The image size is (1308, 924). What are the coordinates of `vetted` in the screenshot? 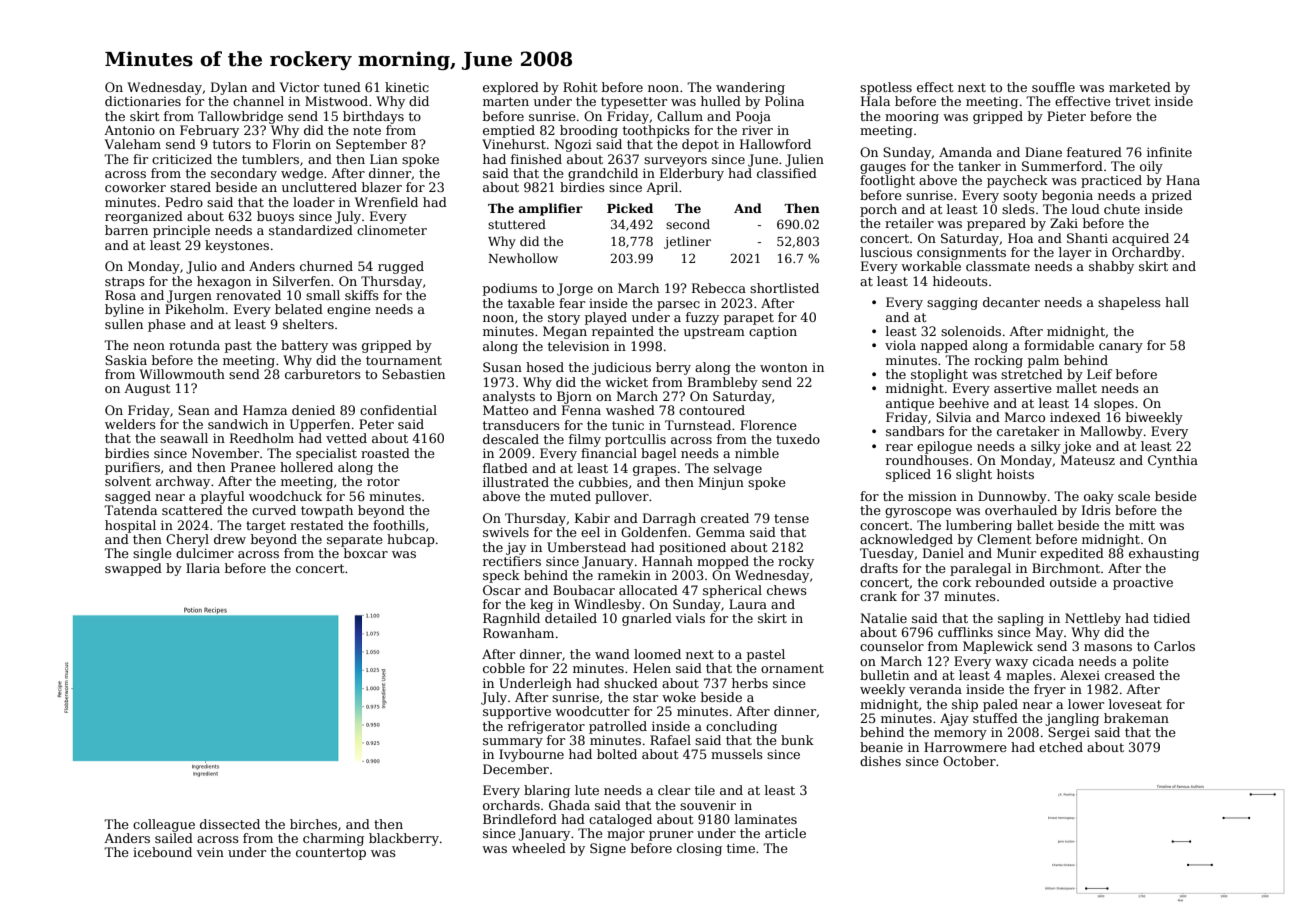 It's located at (346, 438).
